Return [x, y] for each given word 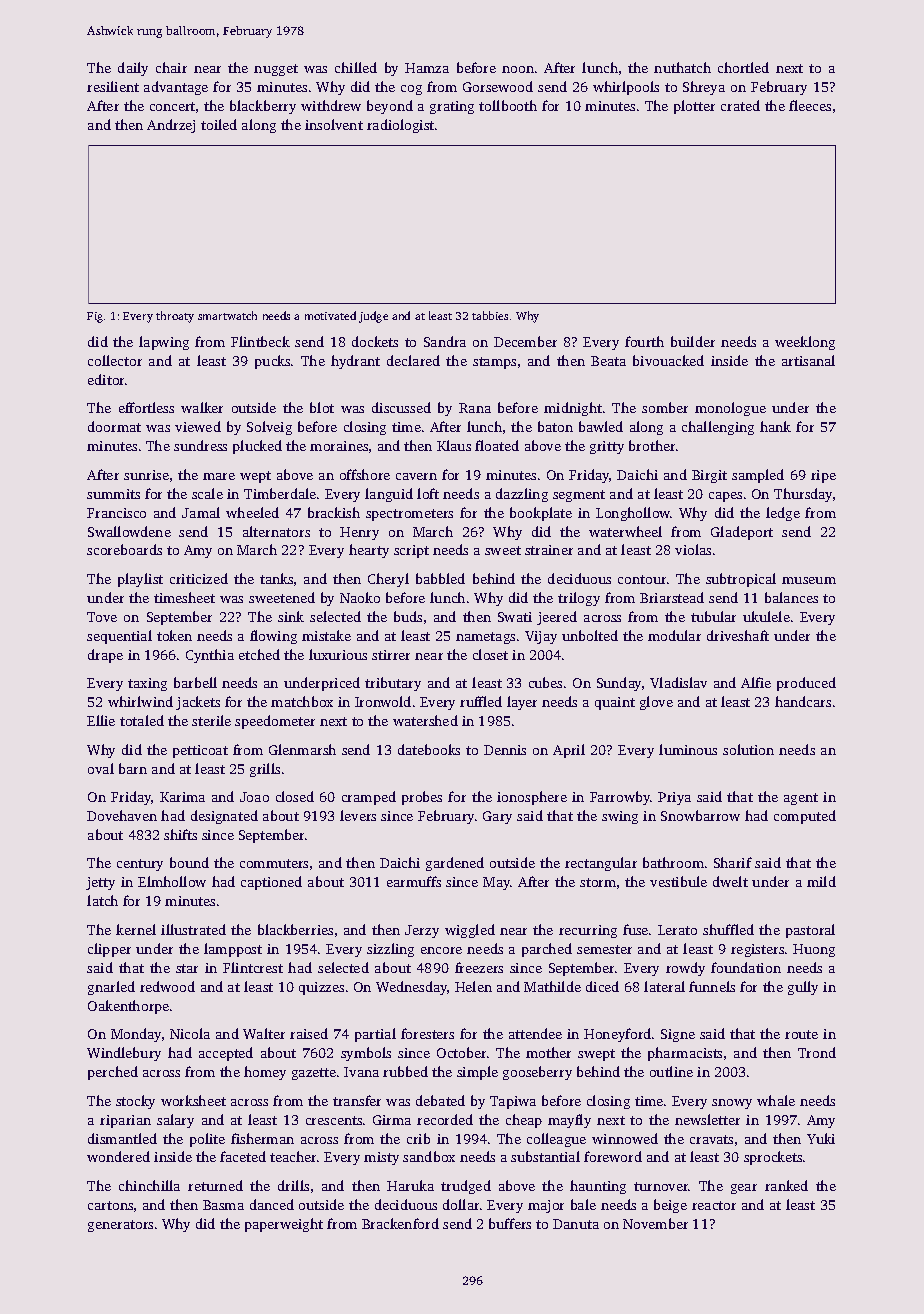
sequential [119, 637]
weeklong [805, 343]
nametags [485, 638]
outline [671, 1071]
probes [422, 798]
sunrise [146, 475]
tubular [713, 616]
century [140, 865]
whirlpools [626, 88]
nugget [276, 70]
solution [748, 749]
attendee [535, 1033]
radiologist [400, 126]
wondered [118, 1156]
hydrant [355, 362]
